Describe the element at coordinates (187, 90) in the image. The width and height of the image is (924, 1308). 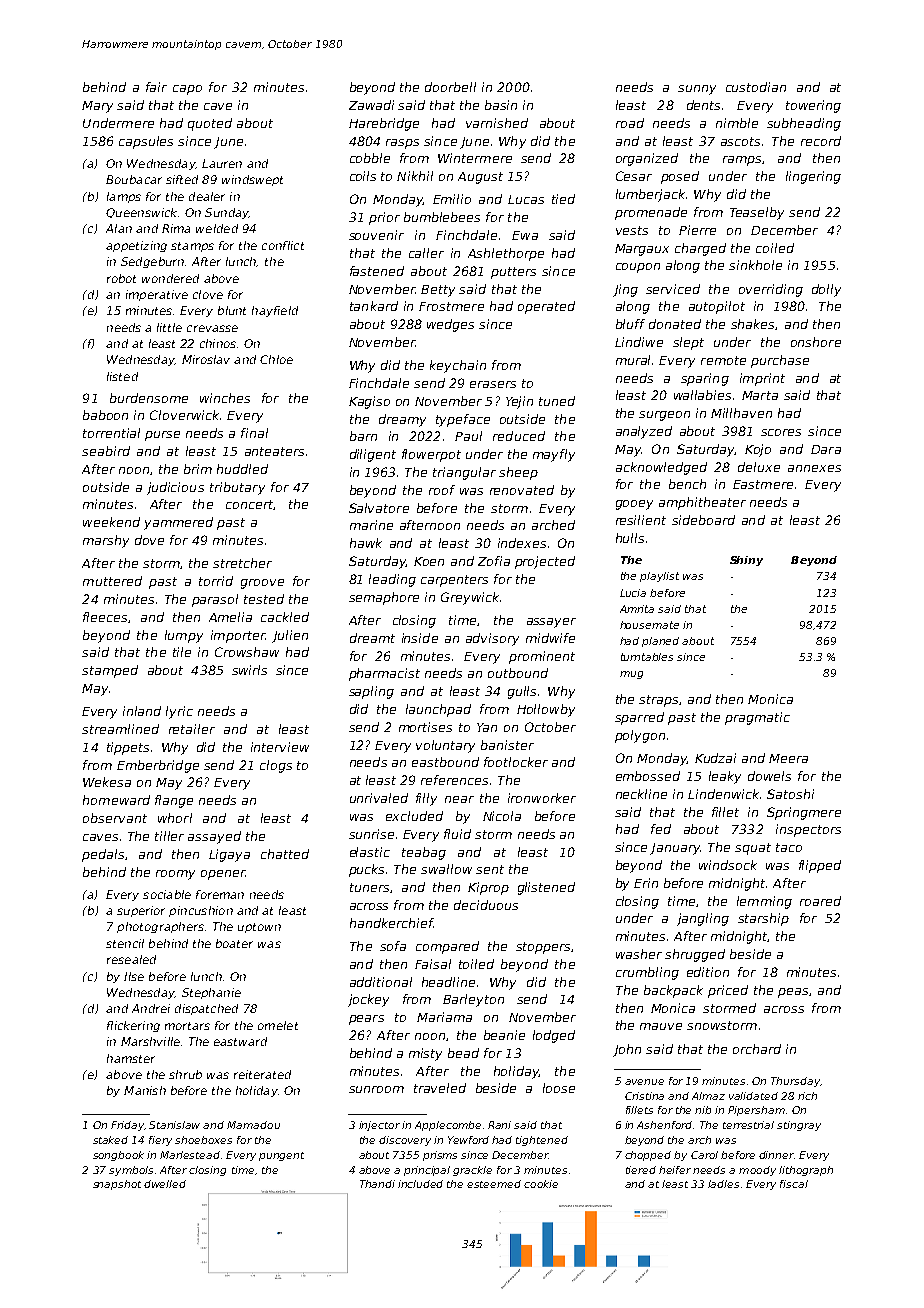
I see `capo` at that location.
